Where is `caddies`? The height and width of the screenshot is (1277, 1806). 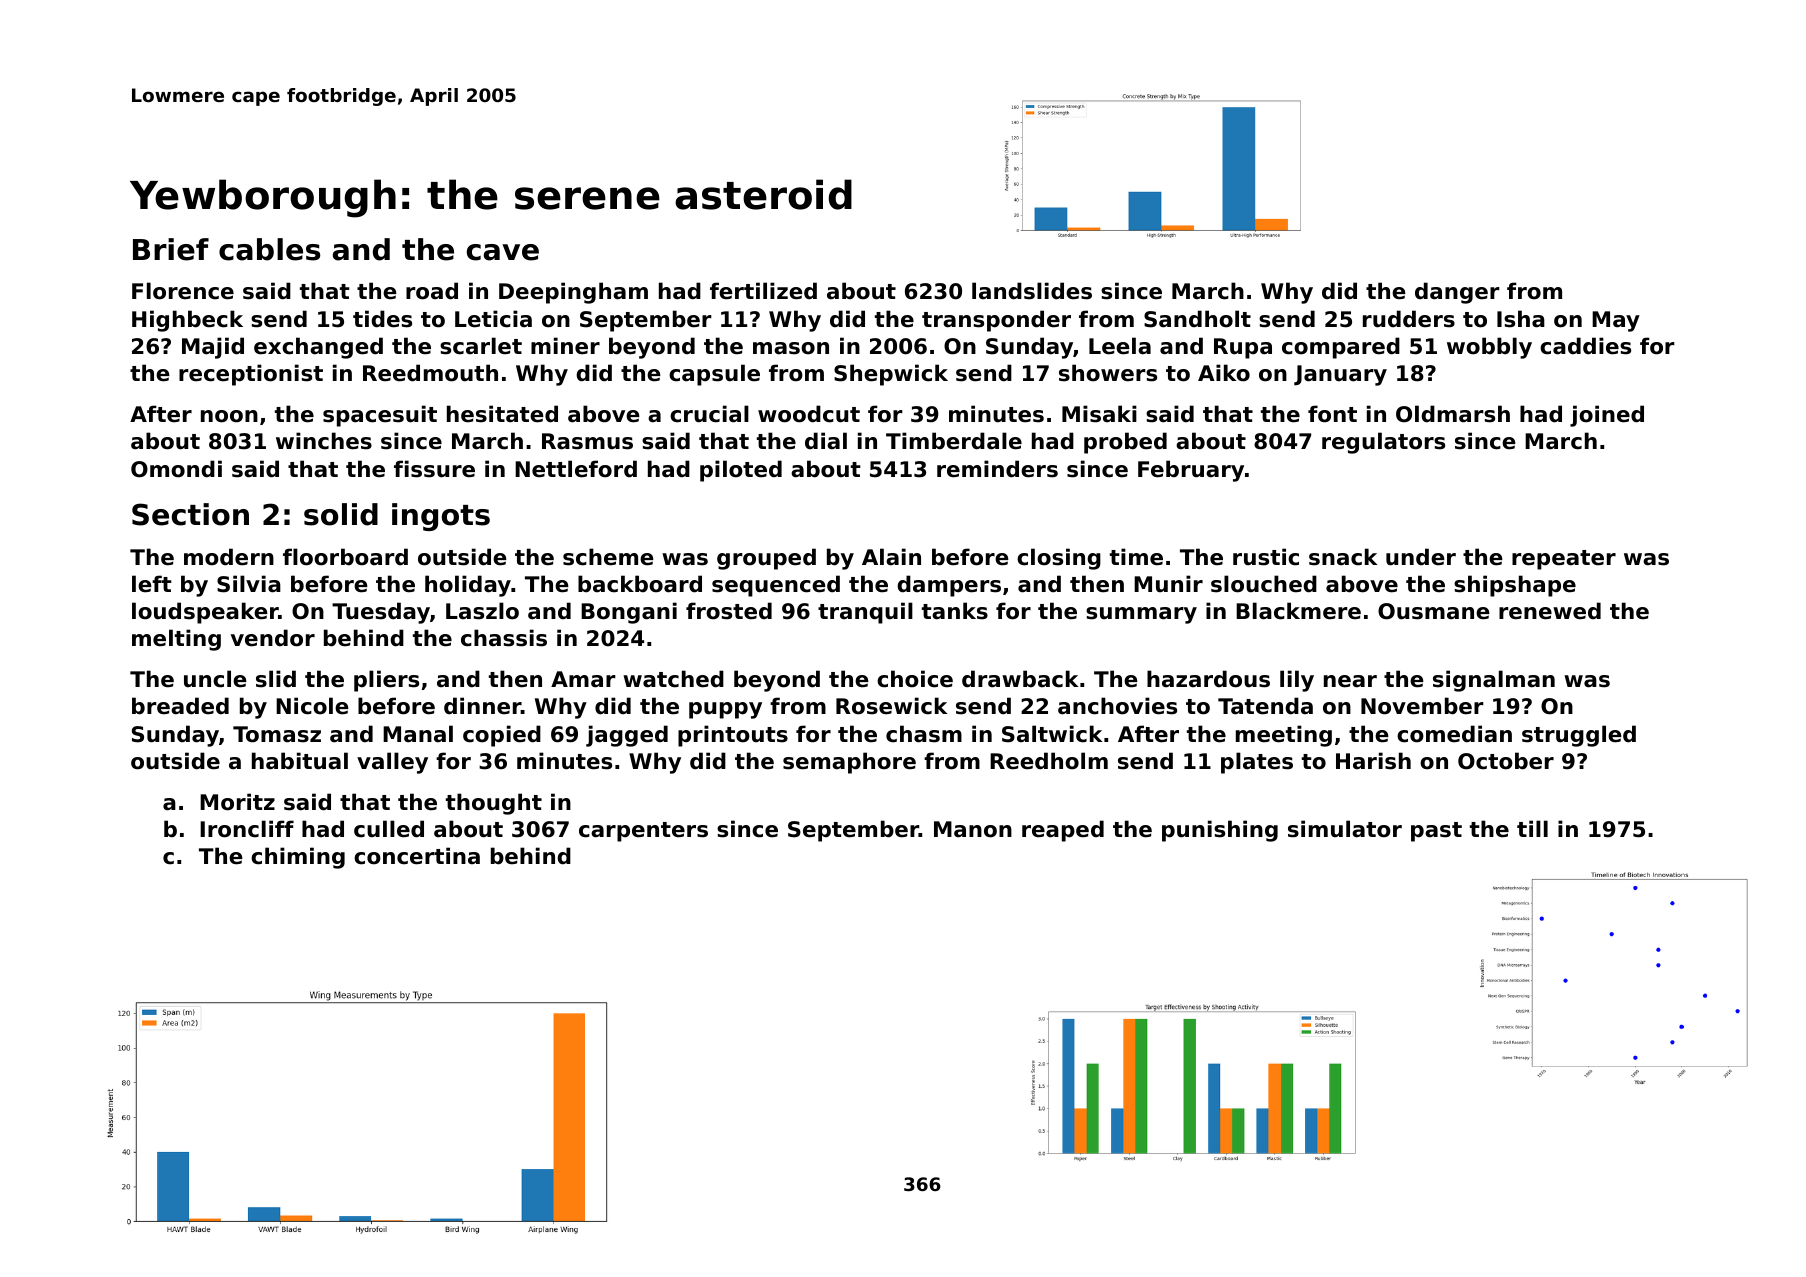 caddies is located at coordinates (1585, 346).
